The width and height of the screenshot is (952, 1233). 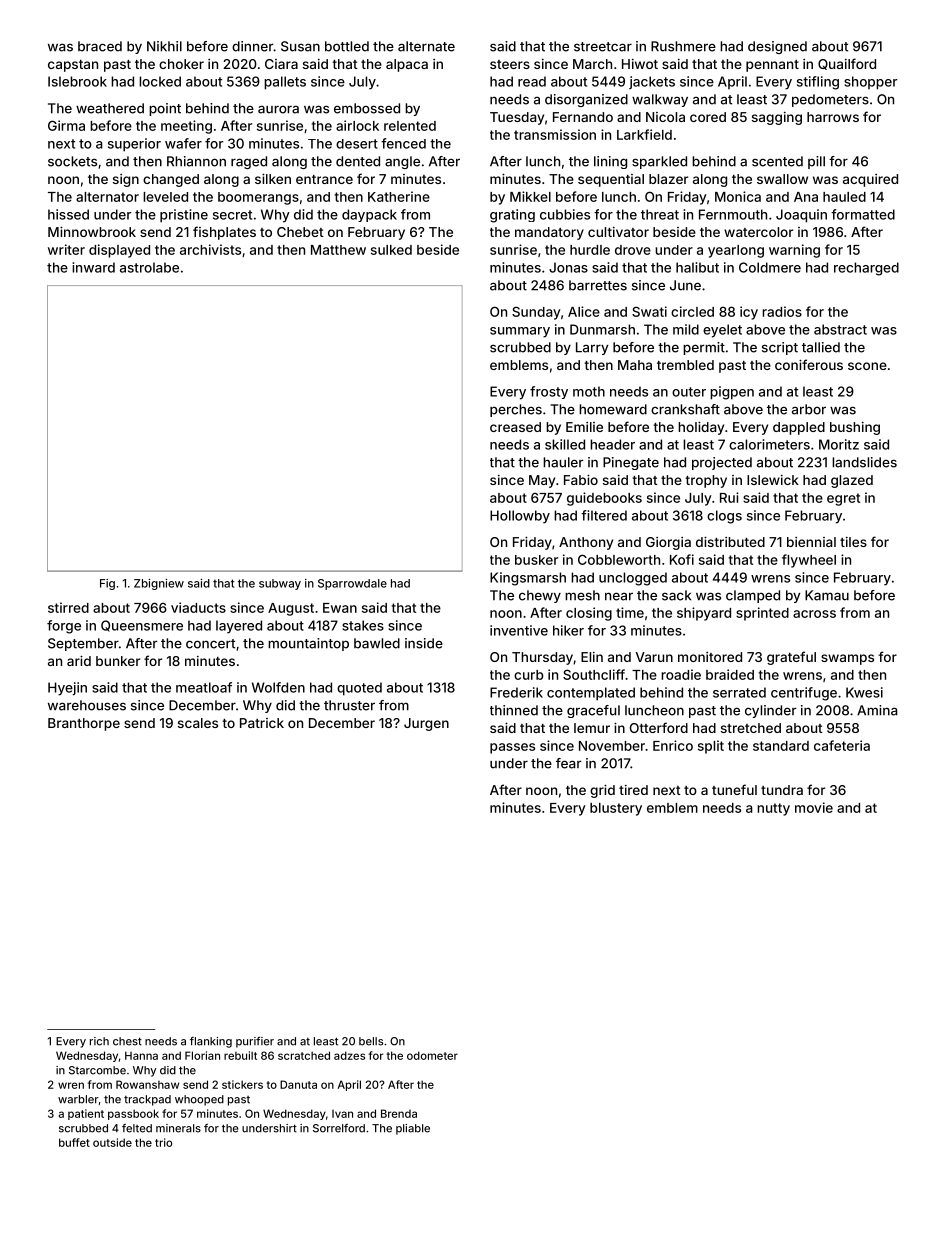 What do you see at coordinates (520, 517) in the screenshot?
I see `Hollowby` at bounding box center [520, 517].
